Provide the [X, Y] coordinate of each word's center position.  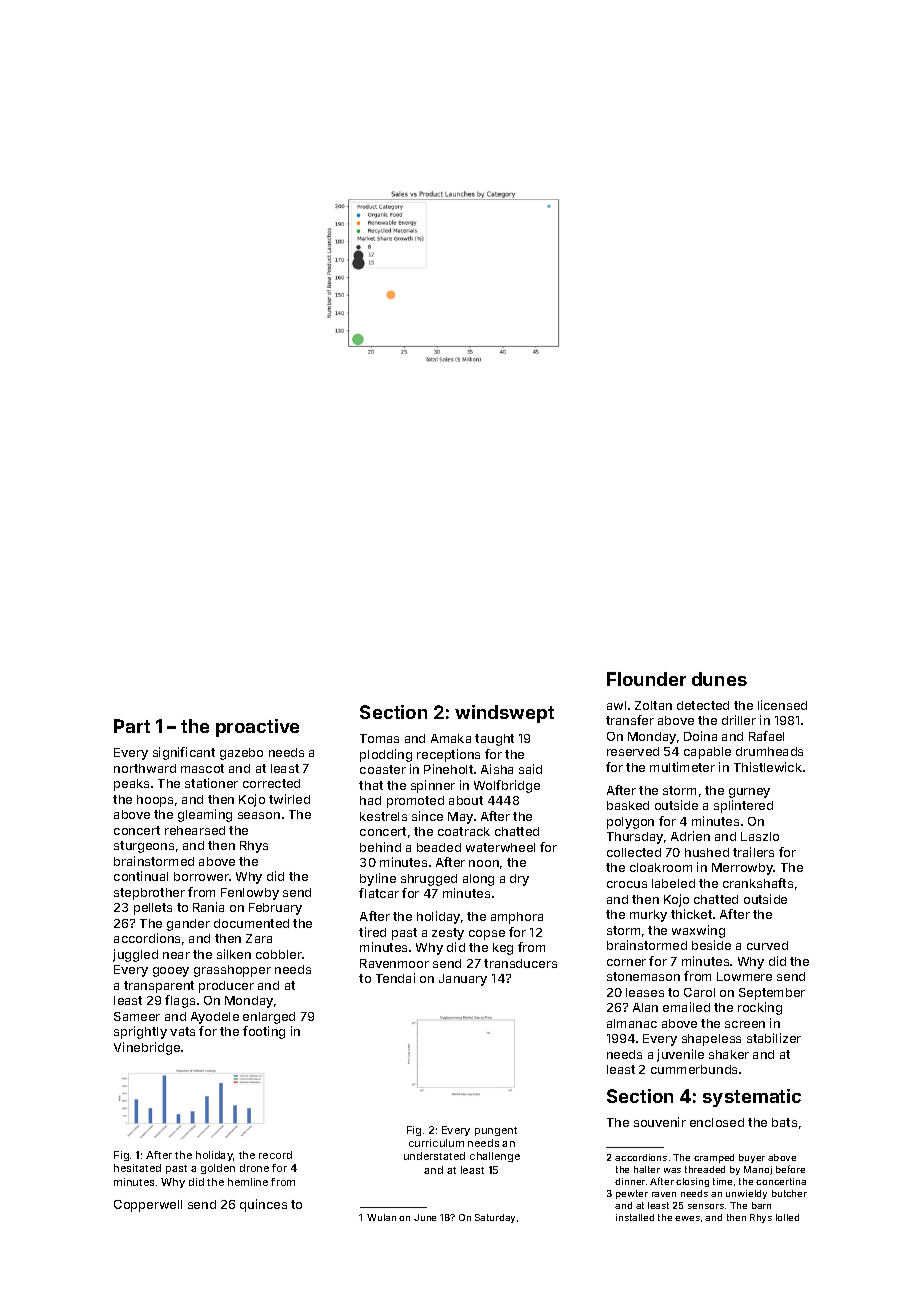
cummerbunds [694, 1069]
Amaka [451, 738]
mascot [202, 768]
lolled [787, 1217]
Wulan [381, 1217]
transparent [159, 987]
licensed [782, 705]
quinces [263, 1205]
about [466, 800]
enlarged [269, 1018]
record [275, 1155]
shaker [729, 1054]
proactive [257, 728]
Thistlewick [768, 767]
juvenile [680, 1055]
